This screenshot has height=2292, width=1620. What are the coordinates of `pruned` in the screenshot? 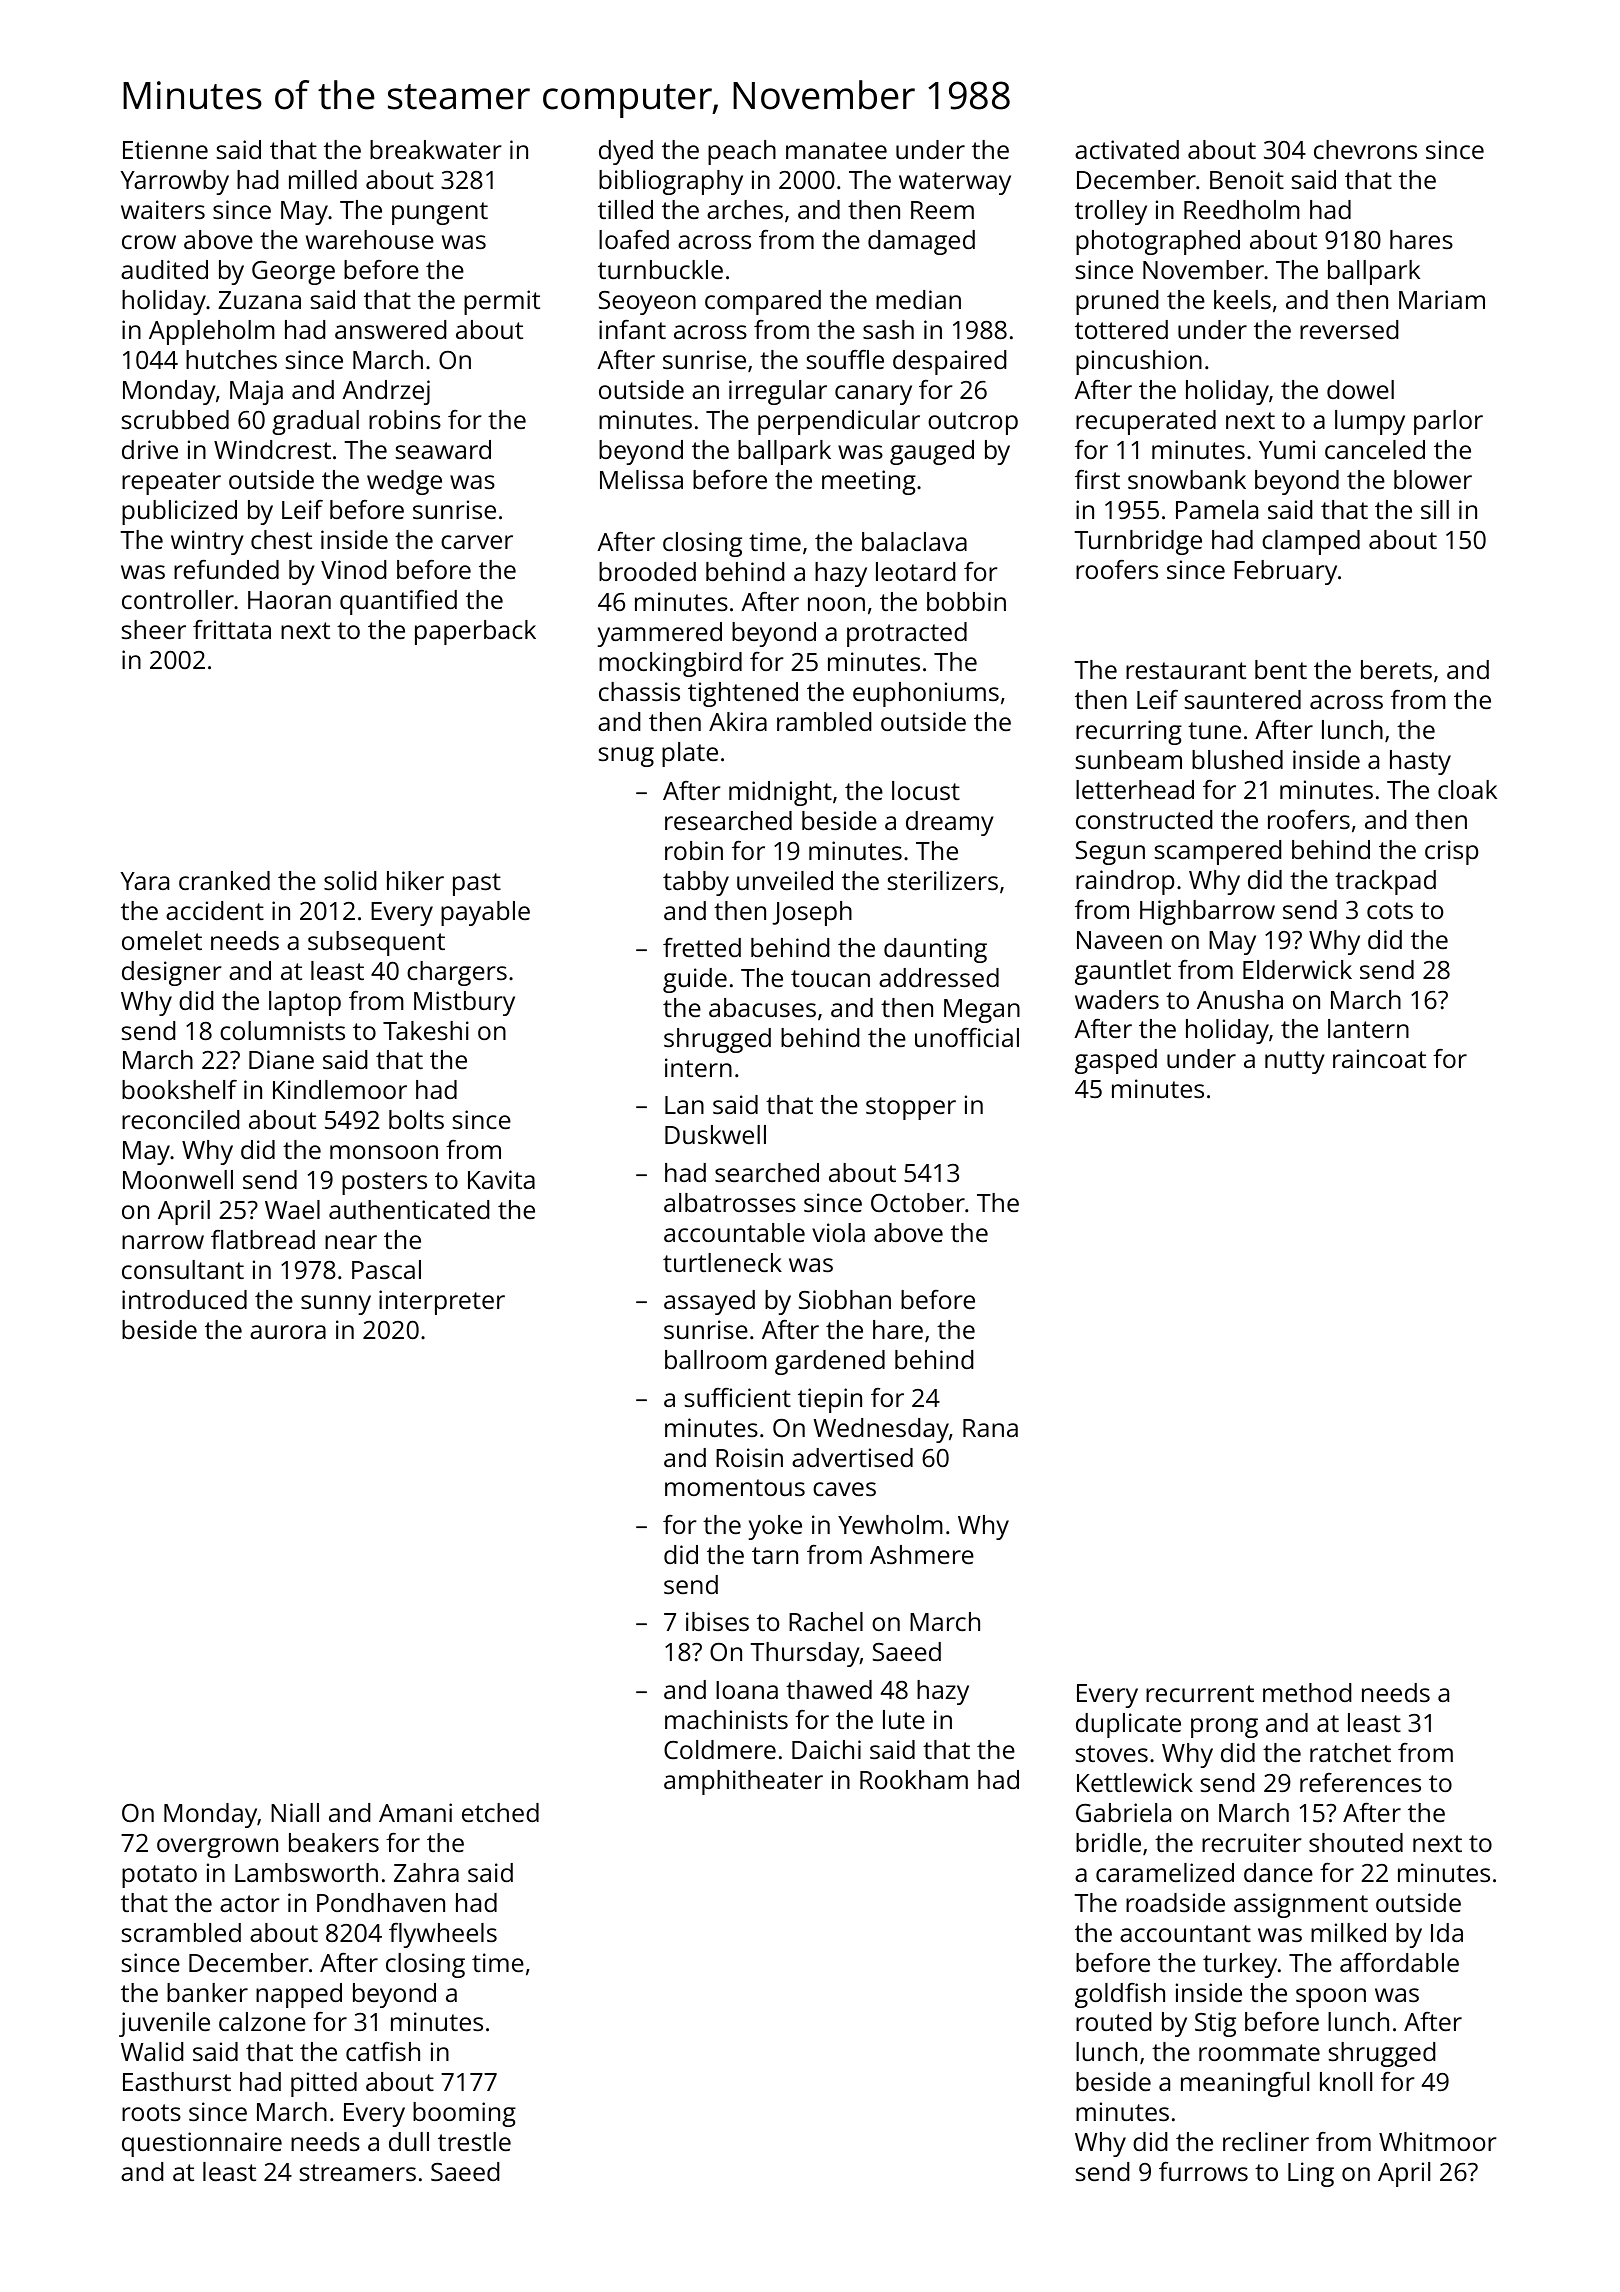 It's located at (1117, 302).
